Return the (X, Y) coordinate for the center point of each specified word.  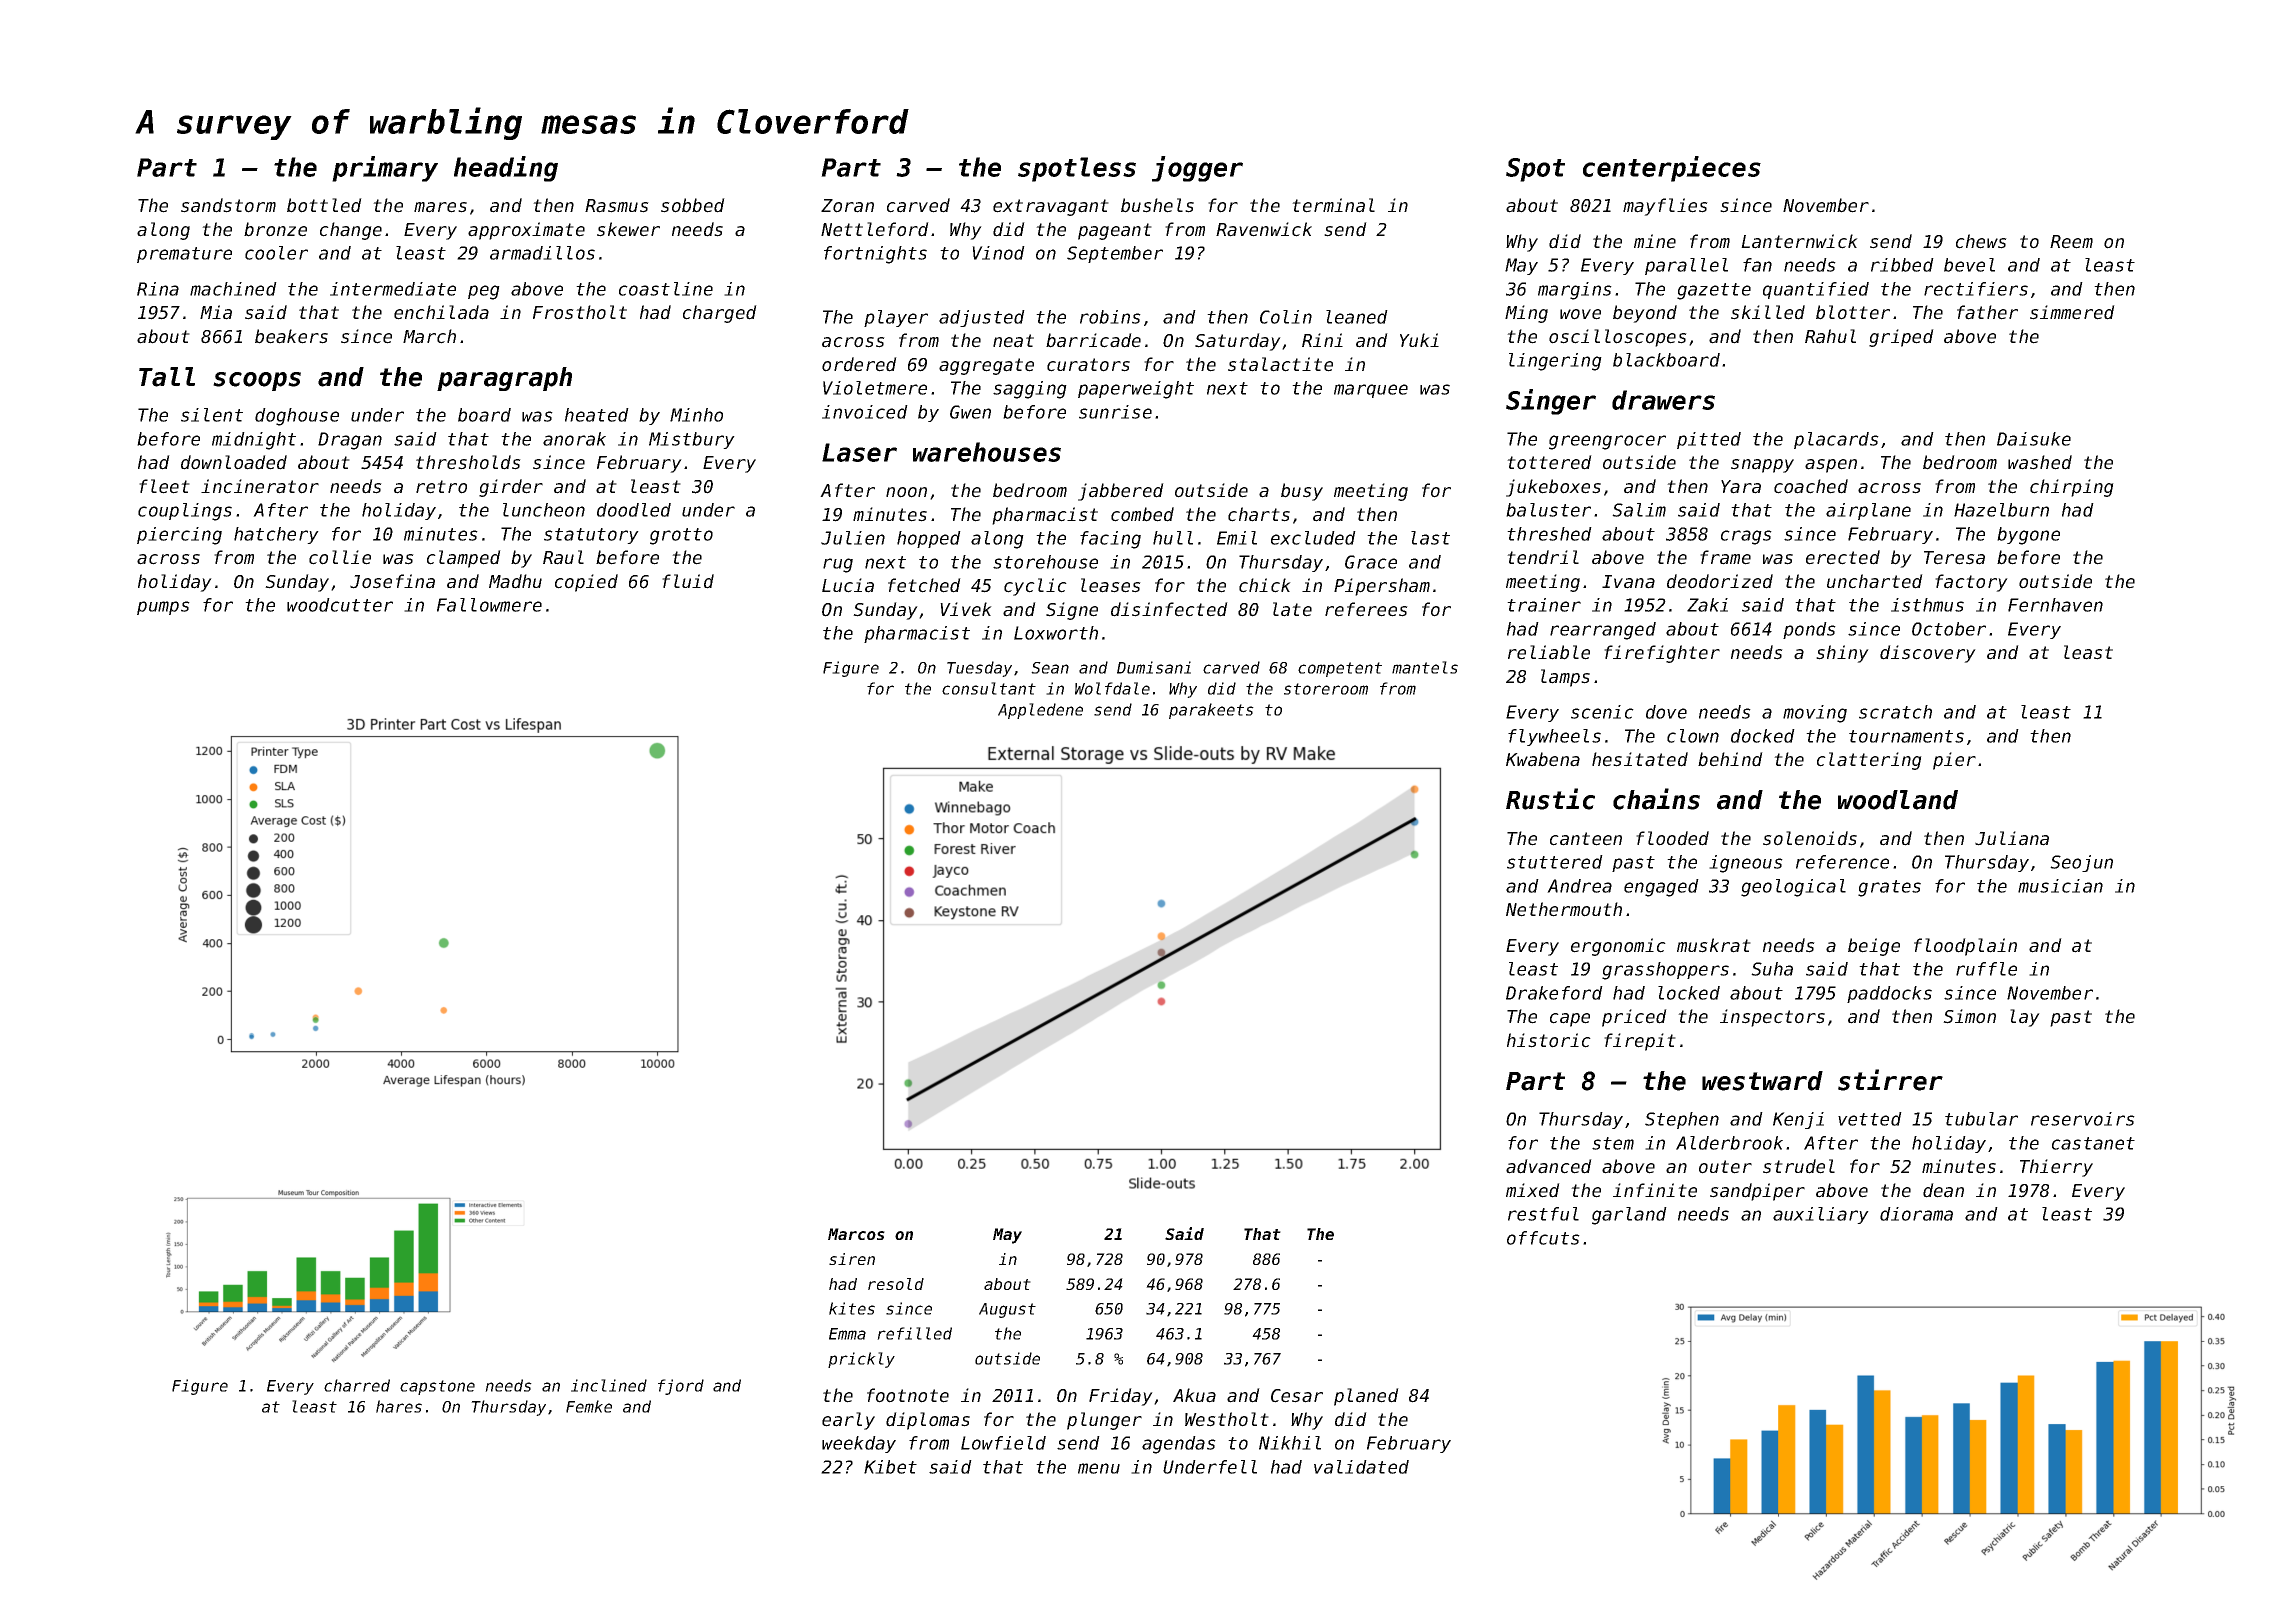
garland (1629, 1216)
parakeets (1211, 711)
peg (484, 292)
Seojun (2081, 863)
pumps (163, 608)
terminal (1333, 205)
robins (1110, 317)
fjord (681, 1387)
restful (1543, 1214)
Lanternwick (1799, 241)
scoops (257, 381)
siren (852, 1259)
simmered (2072, 312)
